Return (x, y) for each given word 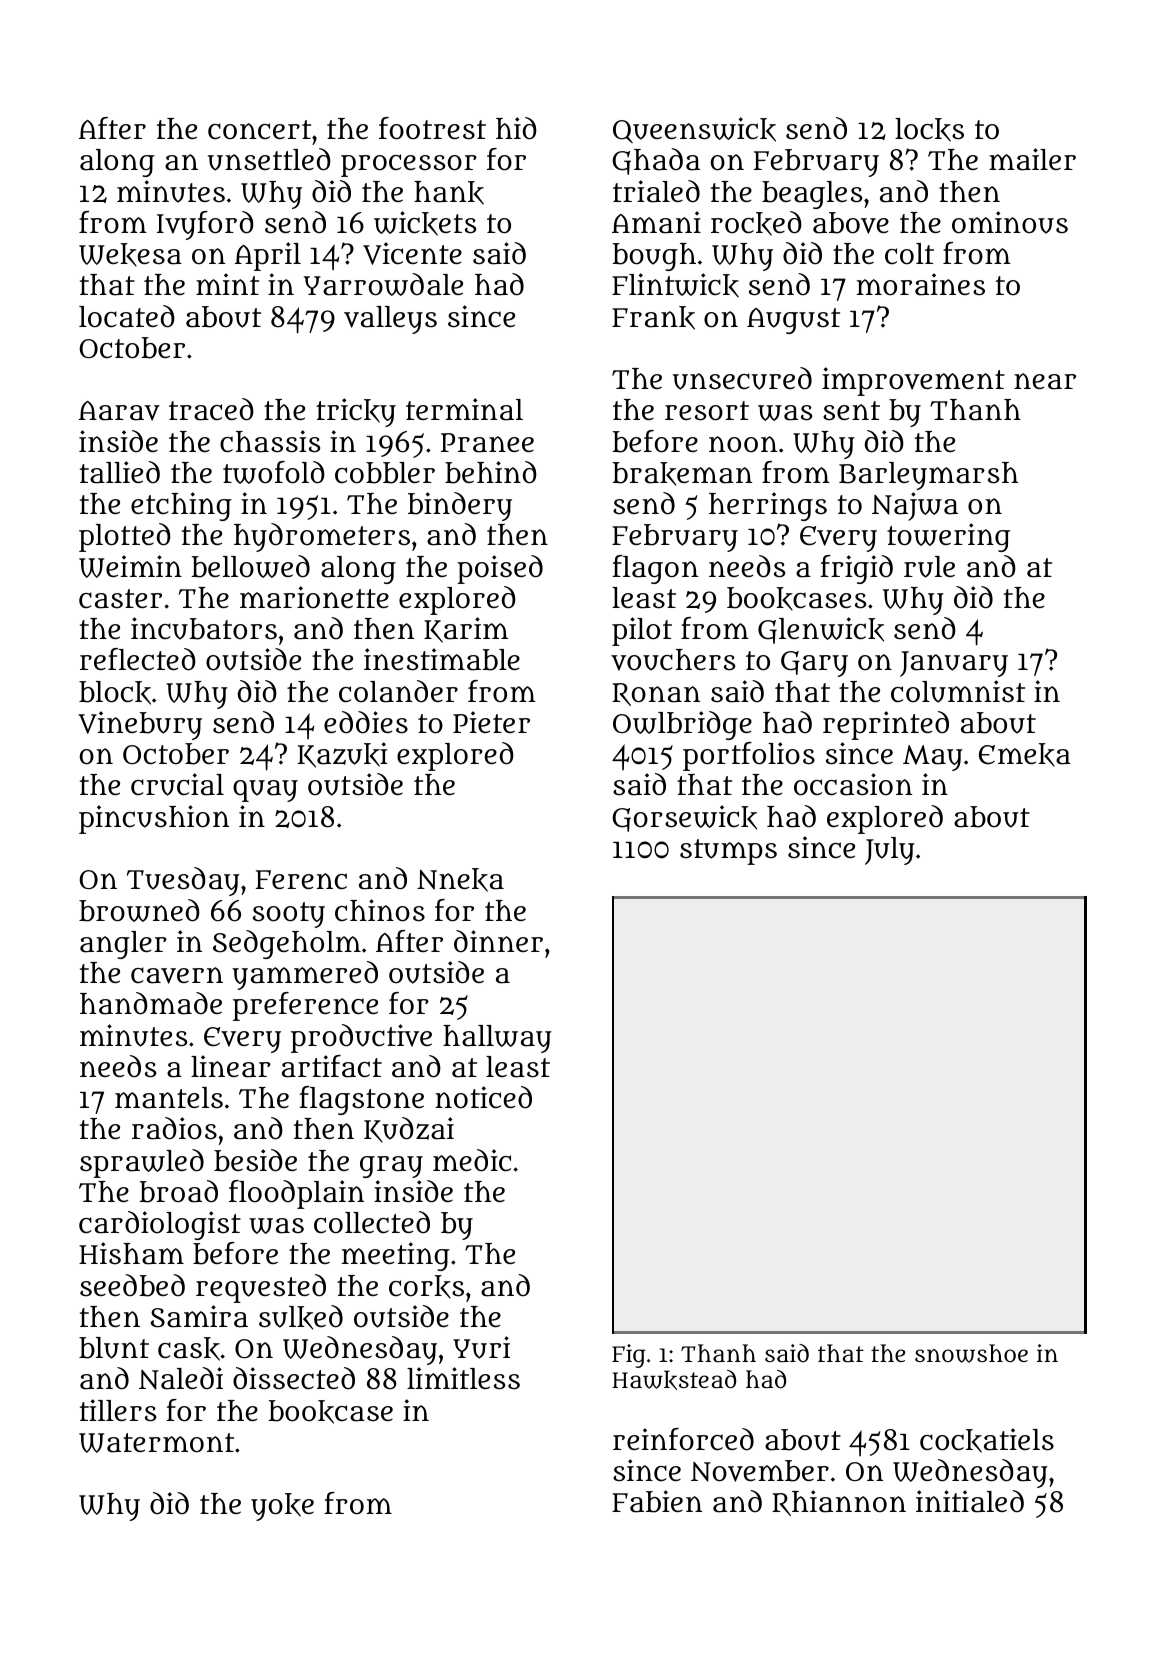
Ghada (656, 161)
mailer (1032, 159)
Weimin (130, 566)
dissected (294, 1378)
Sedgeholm (287, 944)
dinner (498, 941)
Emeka (1025, 755)
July (890, 851)
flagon (655, 569)
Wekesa (130, 255)
